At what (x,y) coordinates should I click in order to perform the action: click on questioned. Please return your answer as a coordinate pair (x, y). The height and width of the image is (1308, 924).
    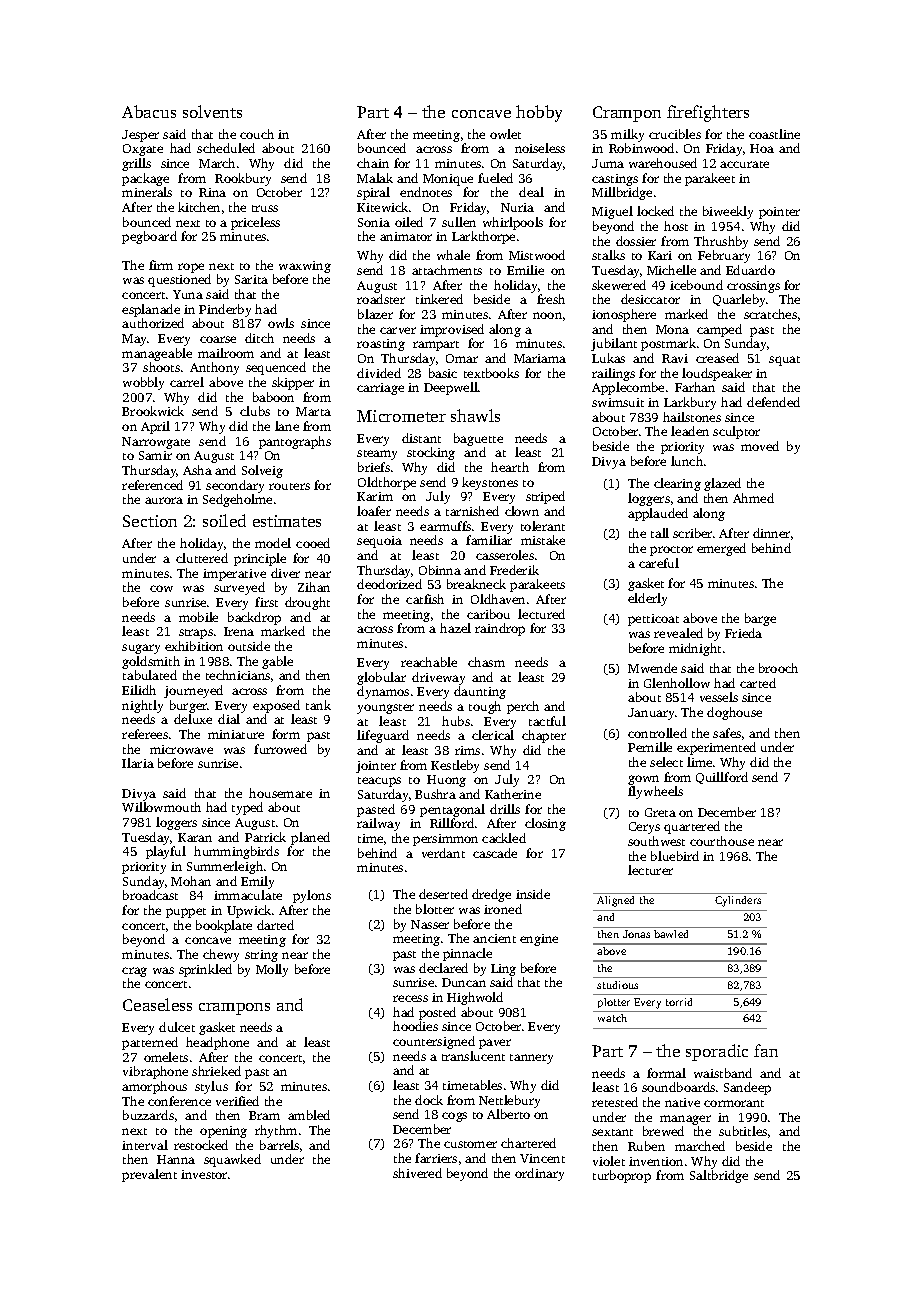
    Looking at the image, I should click on (179, 280).
